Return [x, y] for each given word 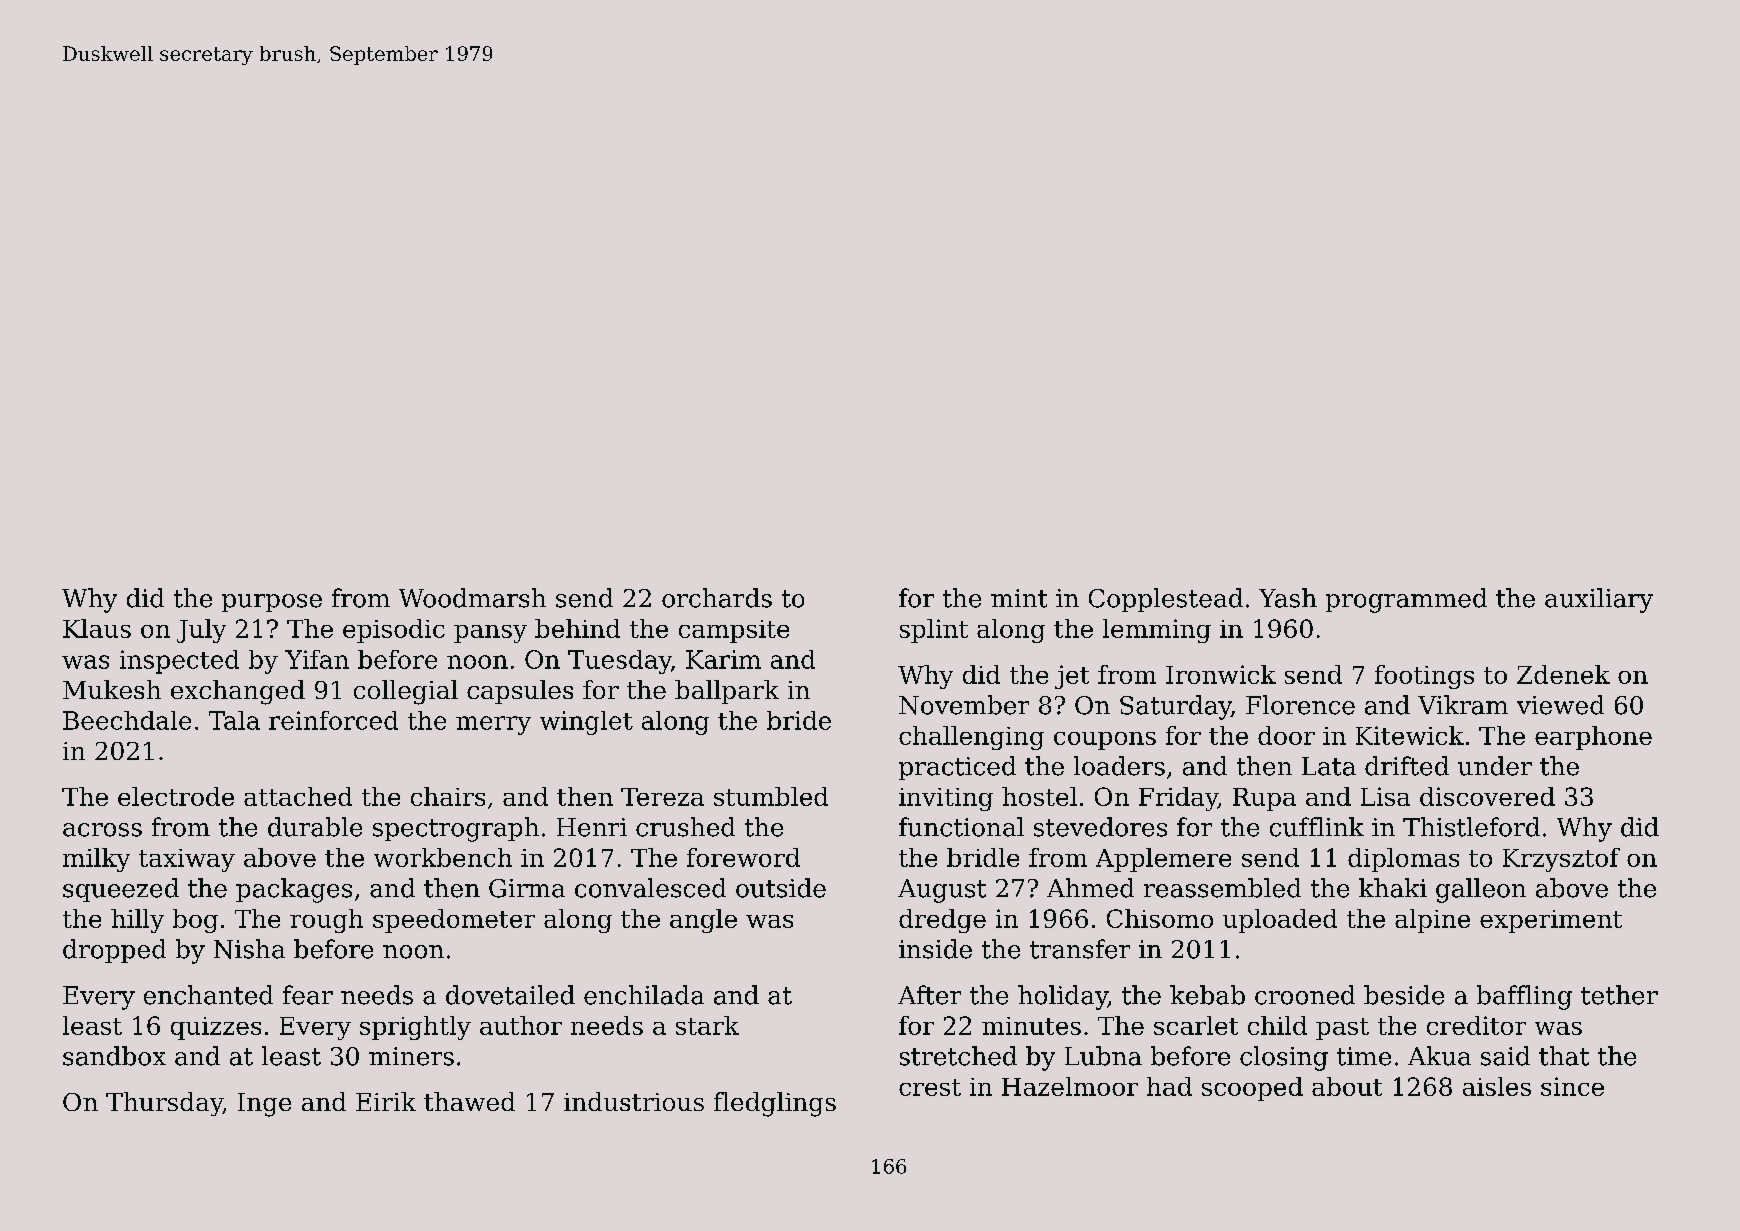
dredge [942, 921]
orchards [717, 598]
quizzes [216, 1028]
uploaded [1280, 921]
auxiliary [1599, 600]
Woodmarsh [472, 598]
